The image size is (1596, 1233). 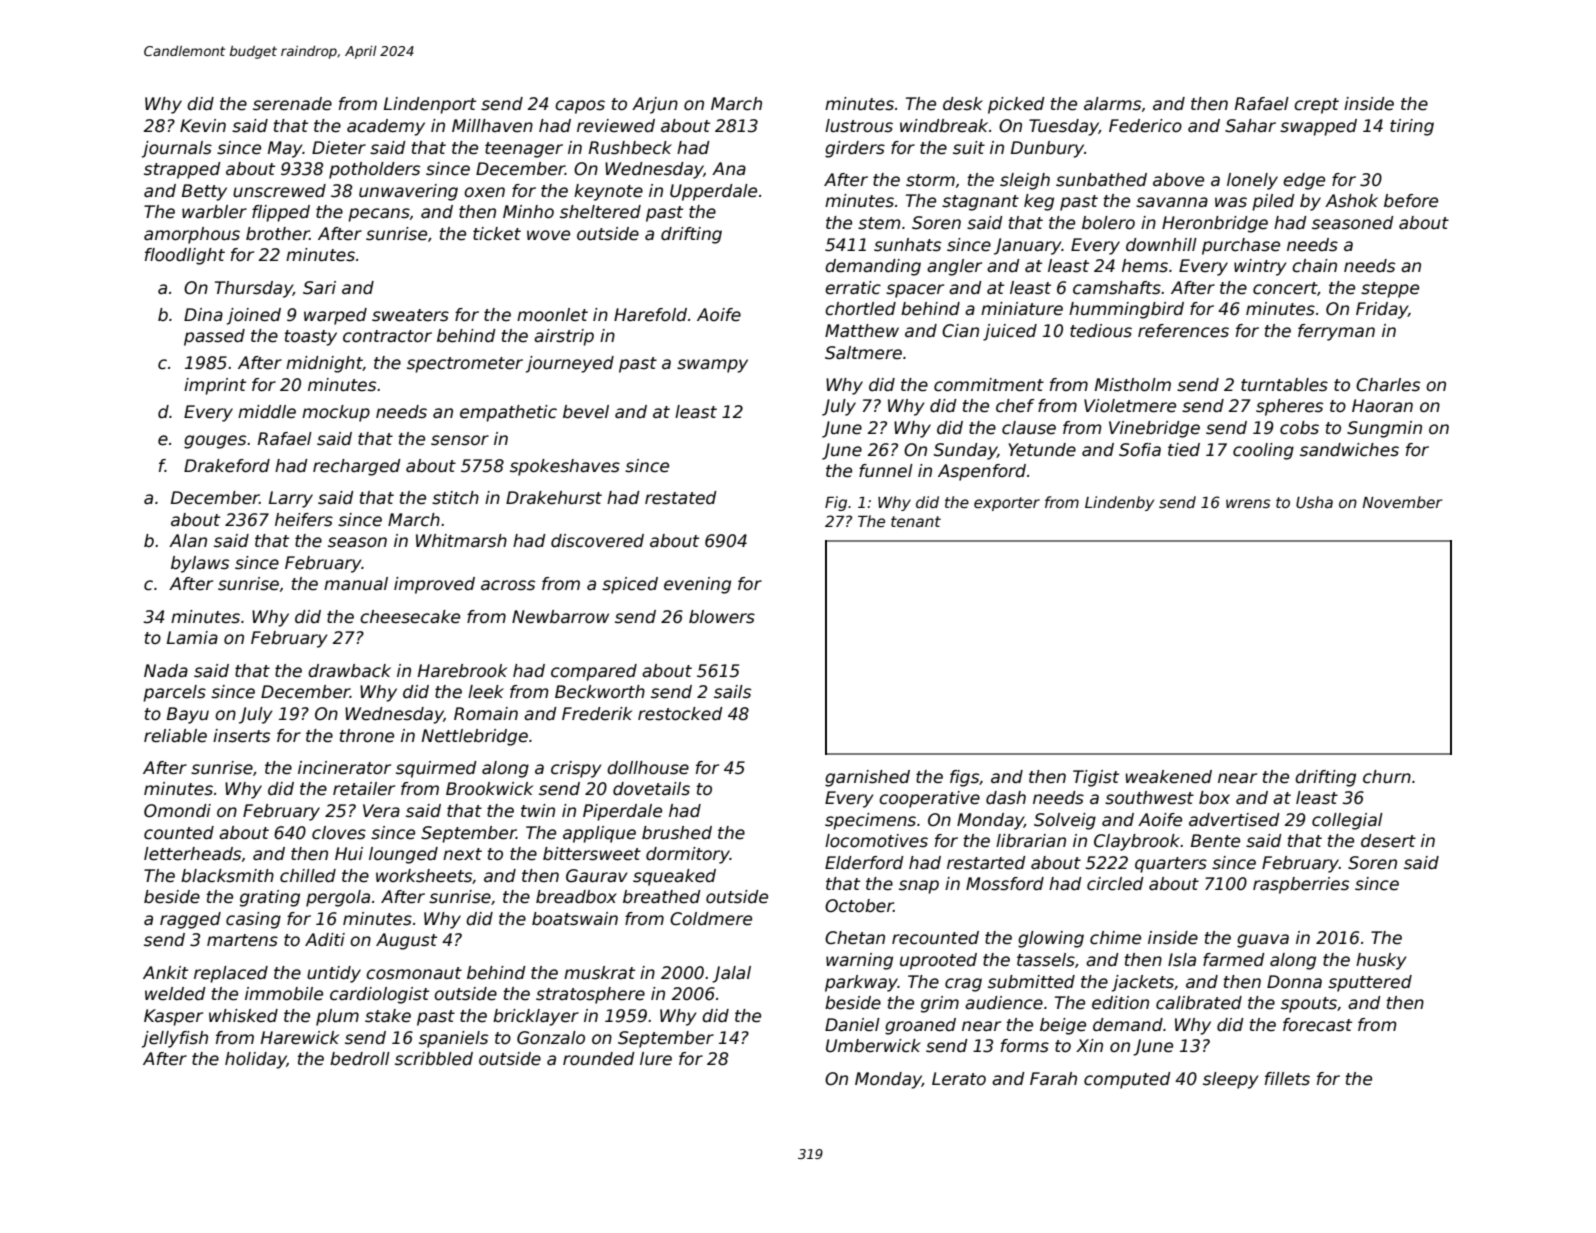 What do you see at coordinates (279, 191) in the screenshot?
I see `unscrewed` at bounding box center [279, 191].
